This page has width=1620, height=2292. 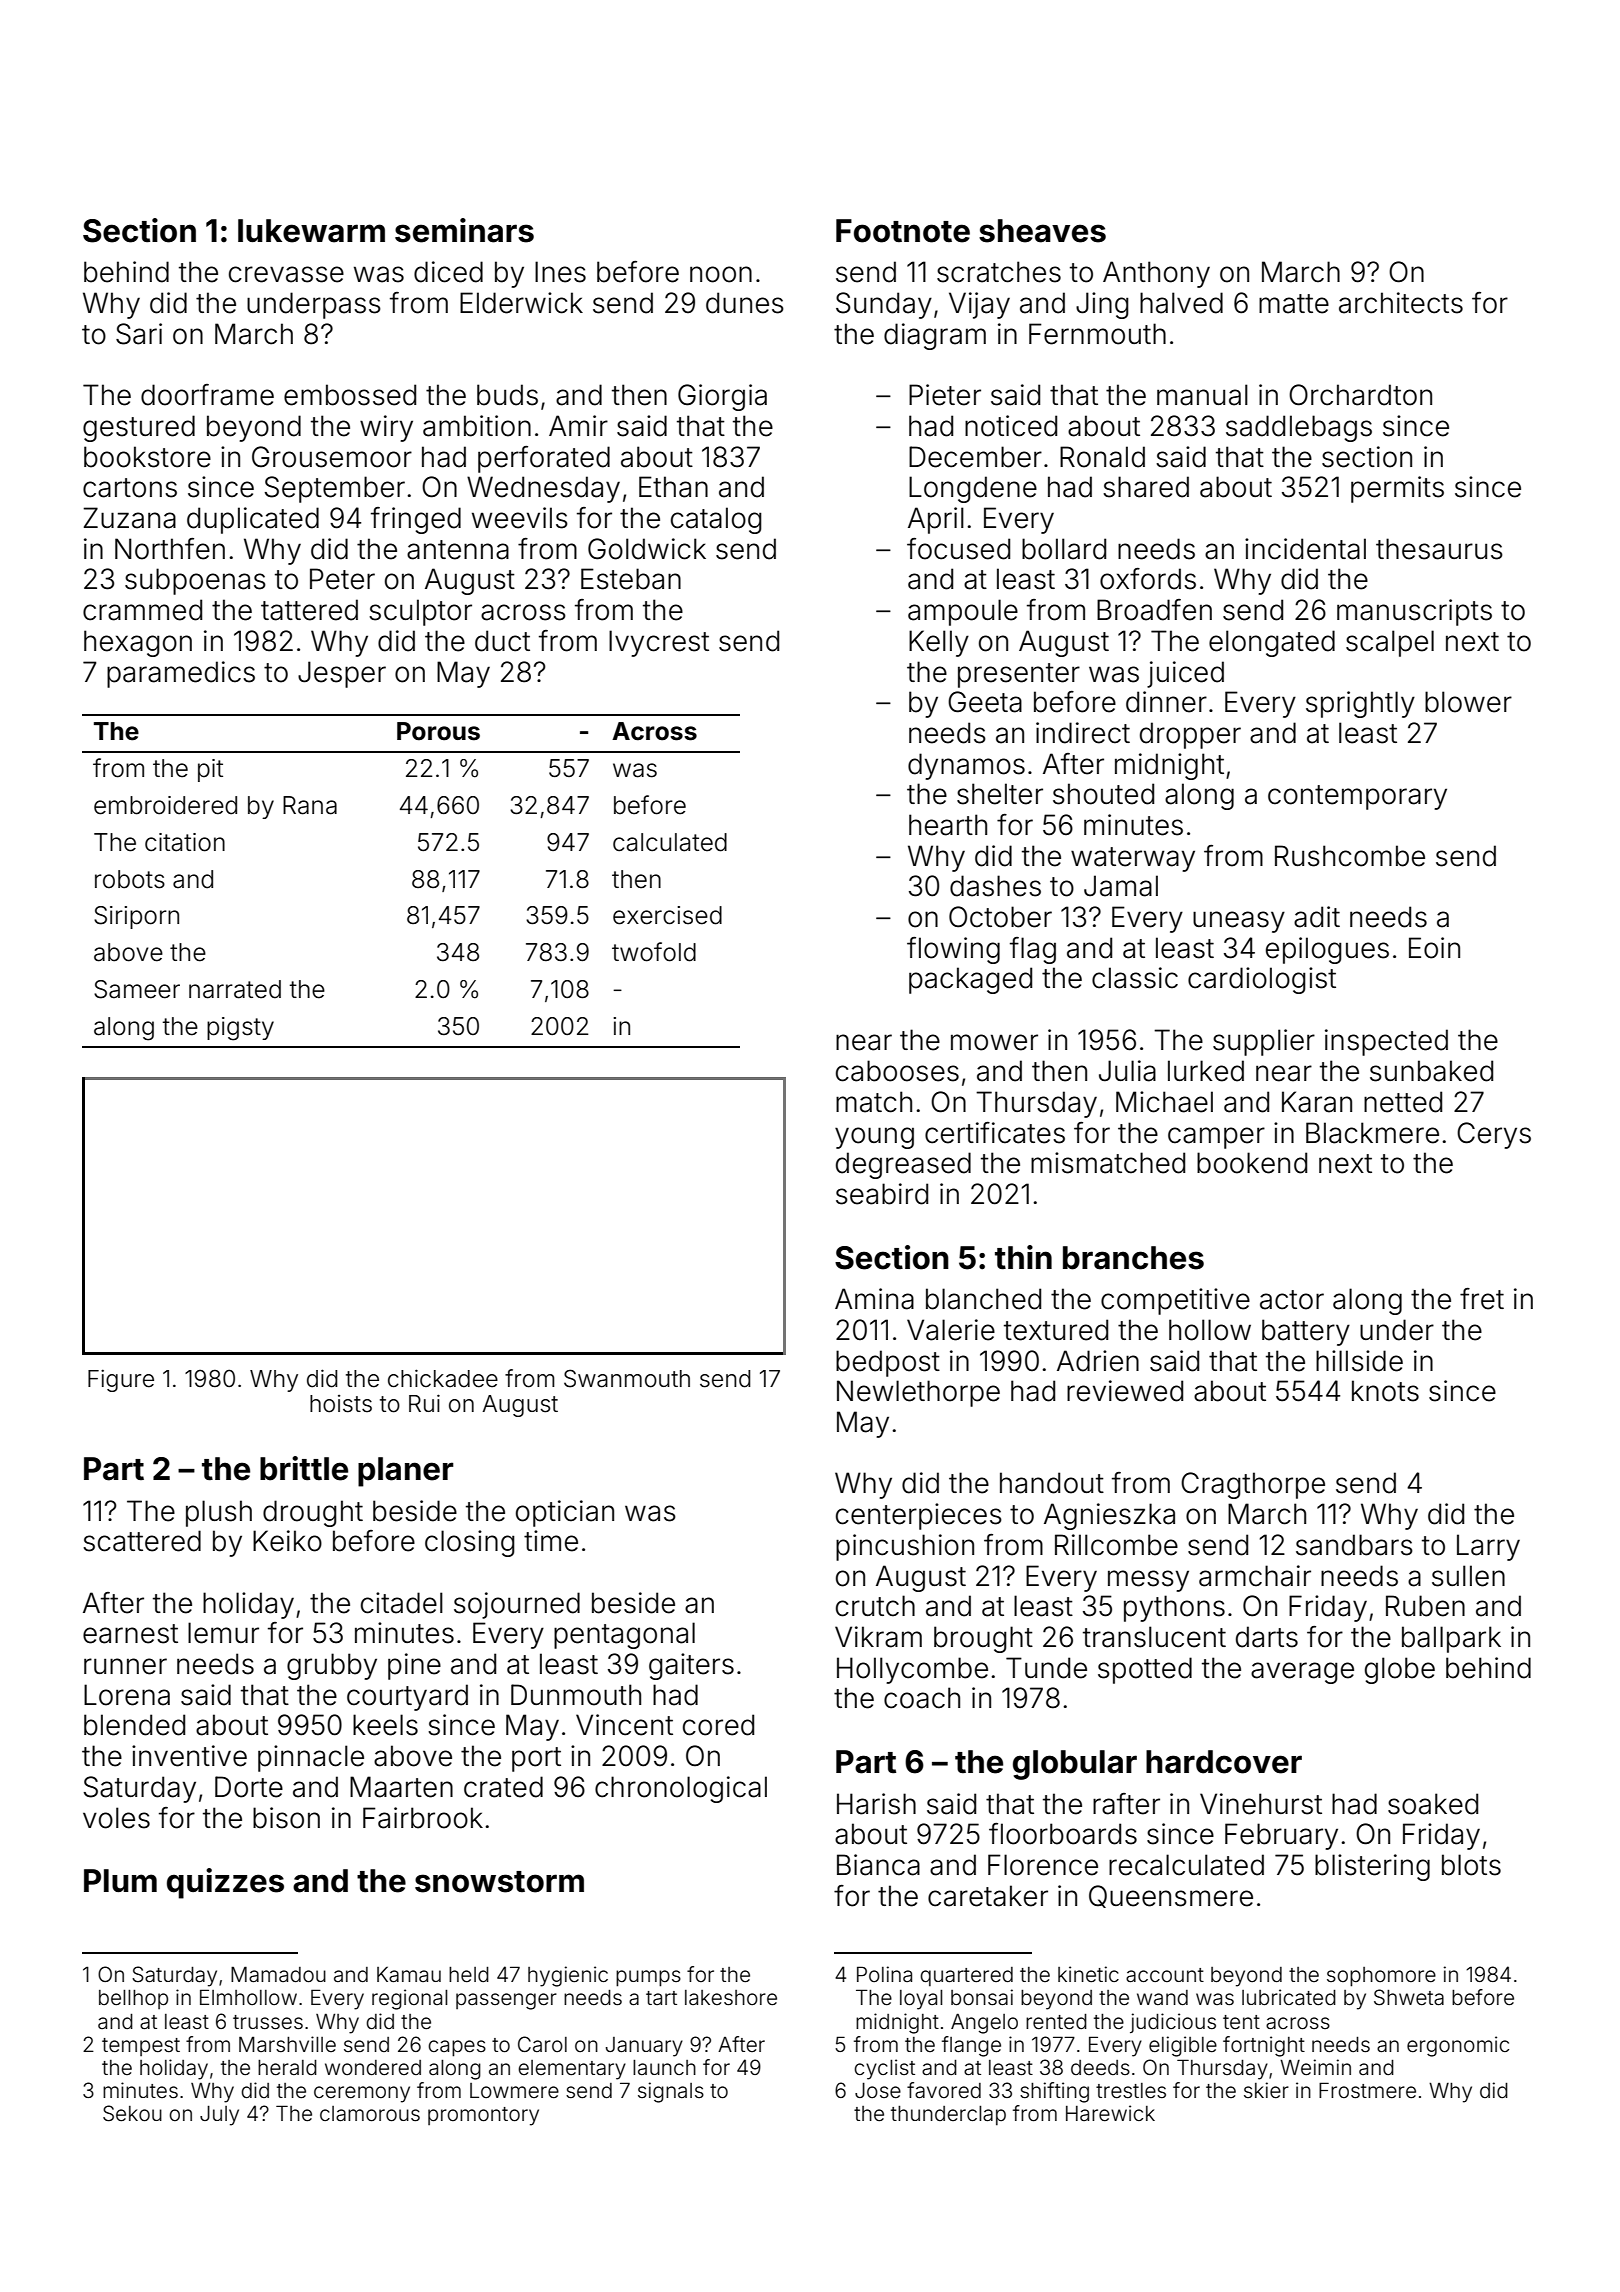 I want to click on antenna, so click(x=458, y=550).
